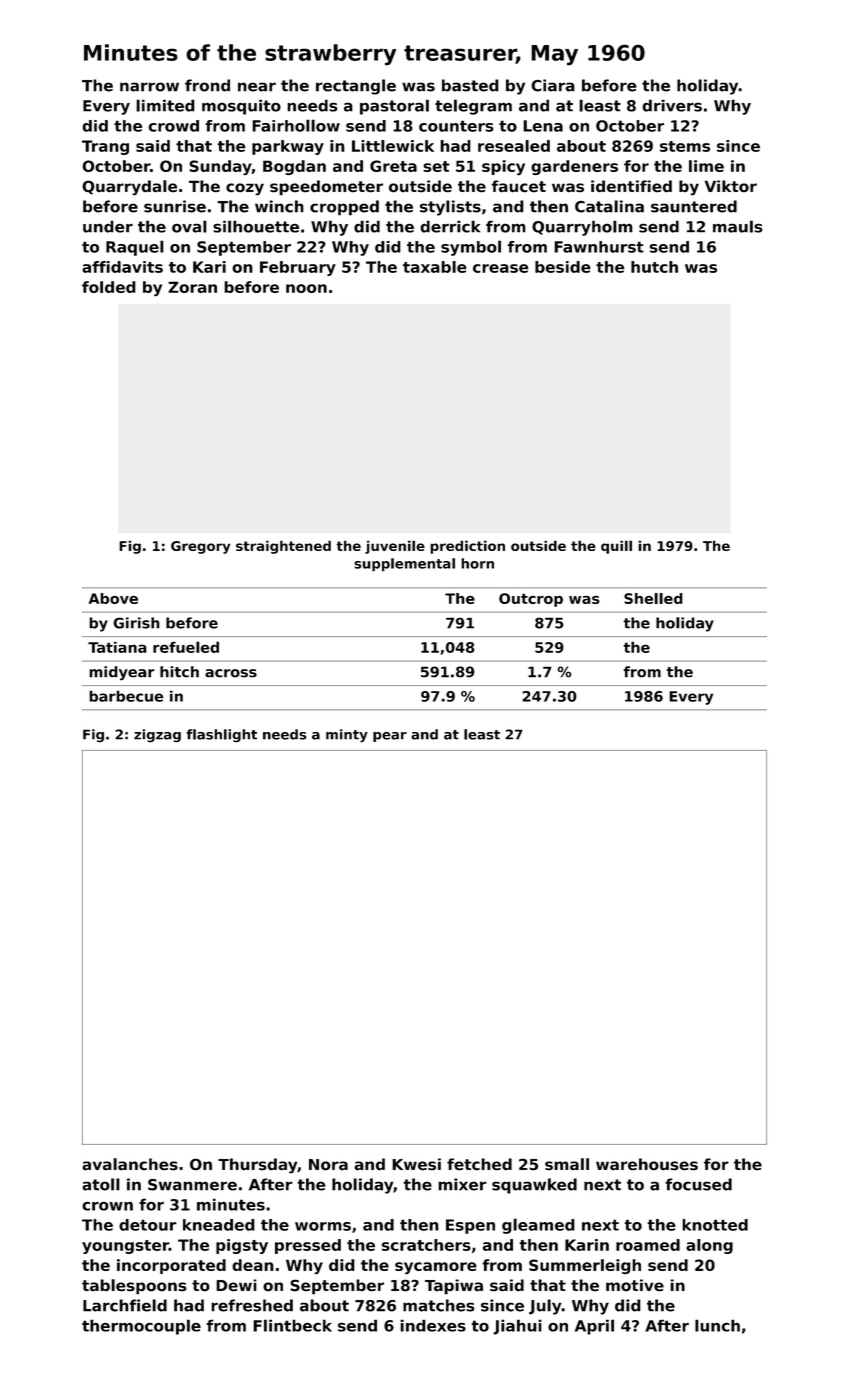 This screenshot has height=1400, width=849. I want to click on rectangle, so click(356, 87).
